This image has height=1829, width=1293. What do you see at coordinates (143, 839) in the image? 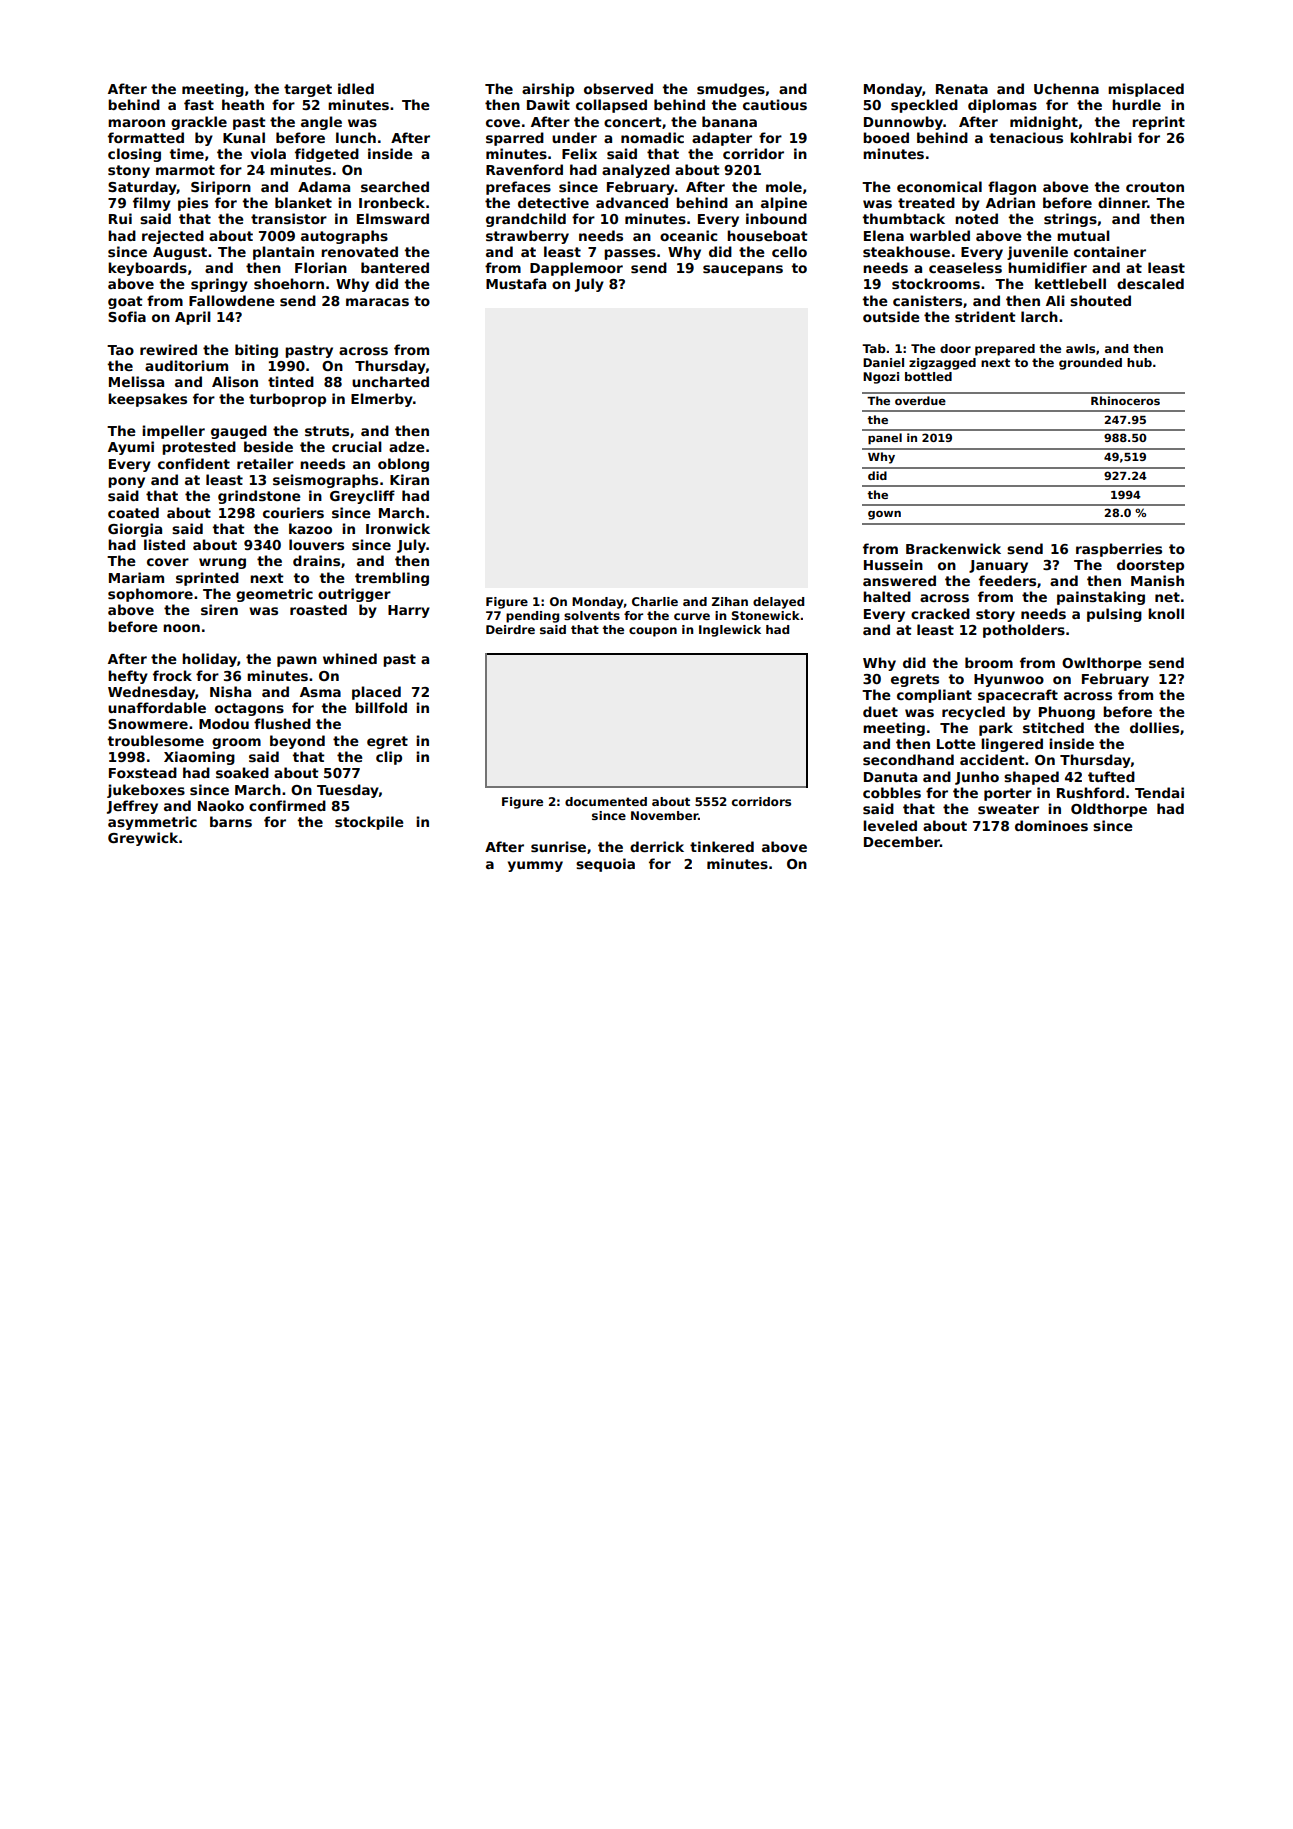
I see `Greywick` at bounding box center [143, 839].
